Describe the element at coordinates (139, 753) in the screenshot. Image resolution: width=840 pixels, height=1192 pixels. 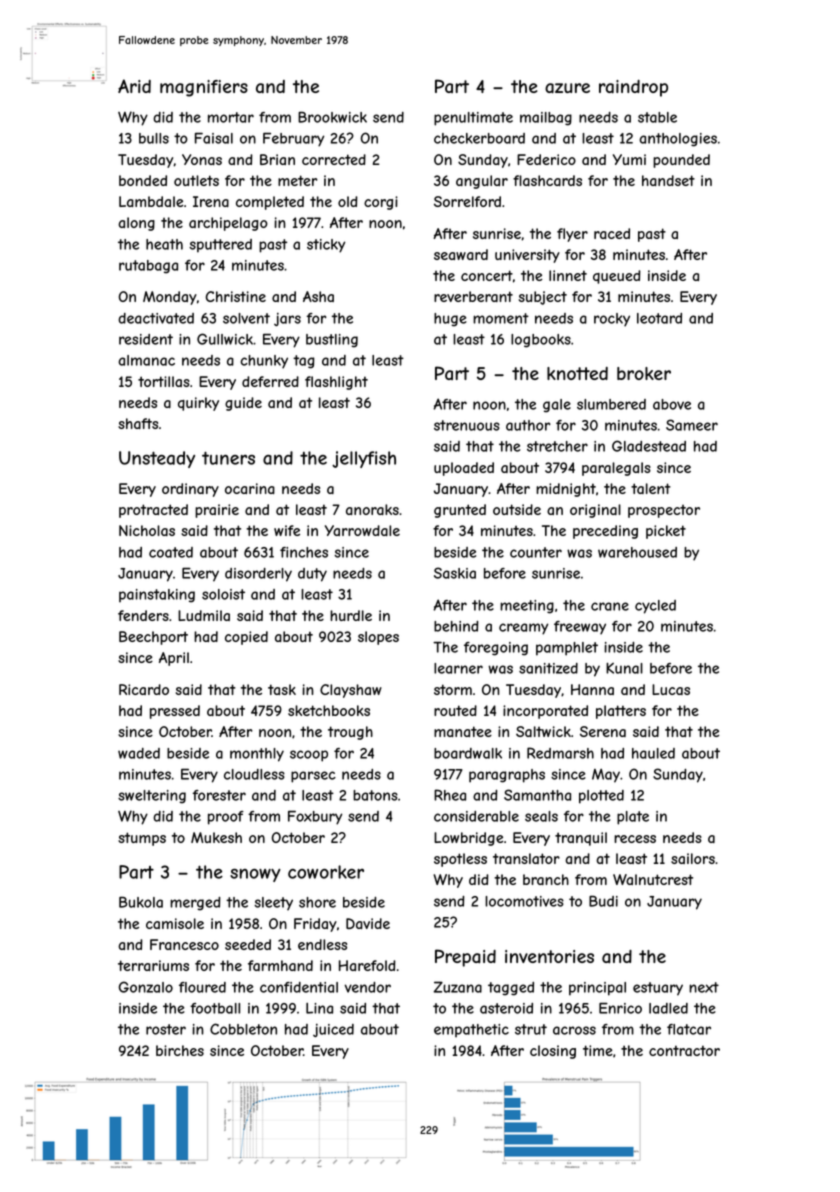
I see `waded` at that location.
